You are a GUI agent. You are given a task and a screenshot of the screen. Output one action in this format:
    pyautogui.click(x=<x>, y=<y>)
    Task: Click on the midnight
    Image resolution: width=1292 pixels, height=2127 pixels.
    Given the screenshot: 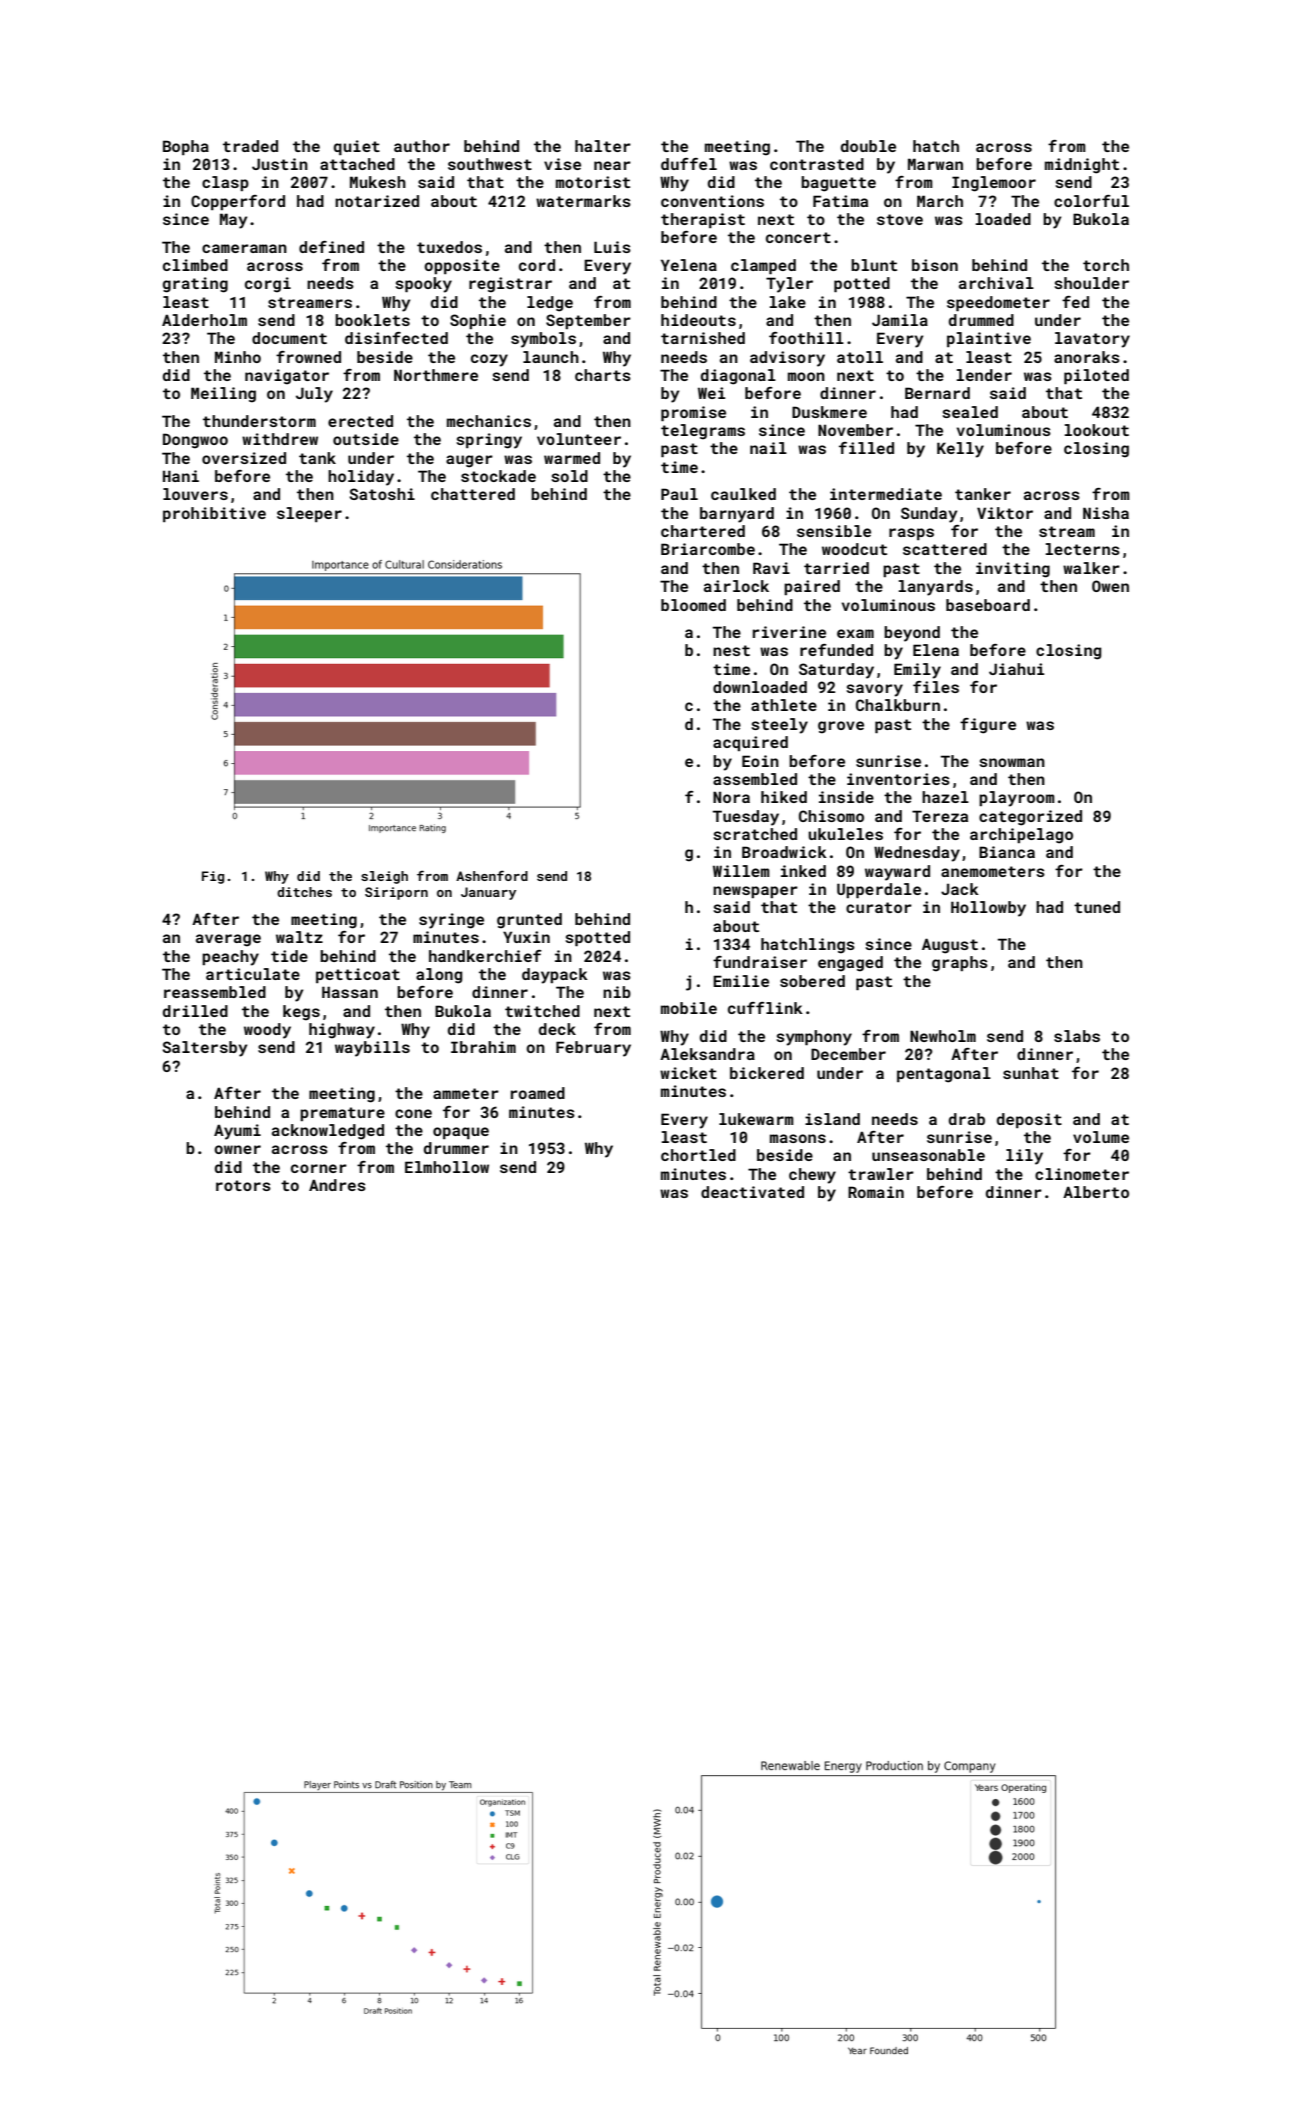 What is the action you would take?
    pyautogui.click(x=1082, y=166)
